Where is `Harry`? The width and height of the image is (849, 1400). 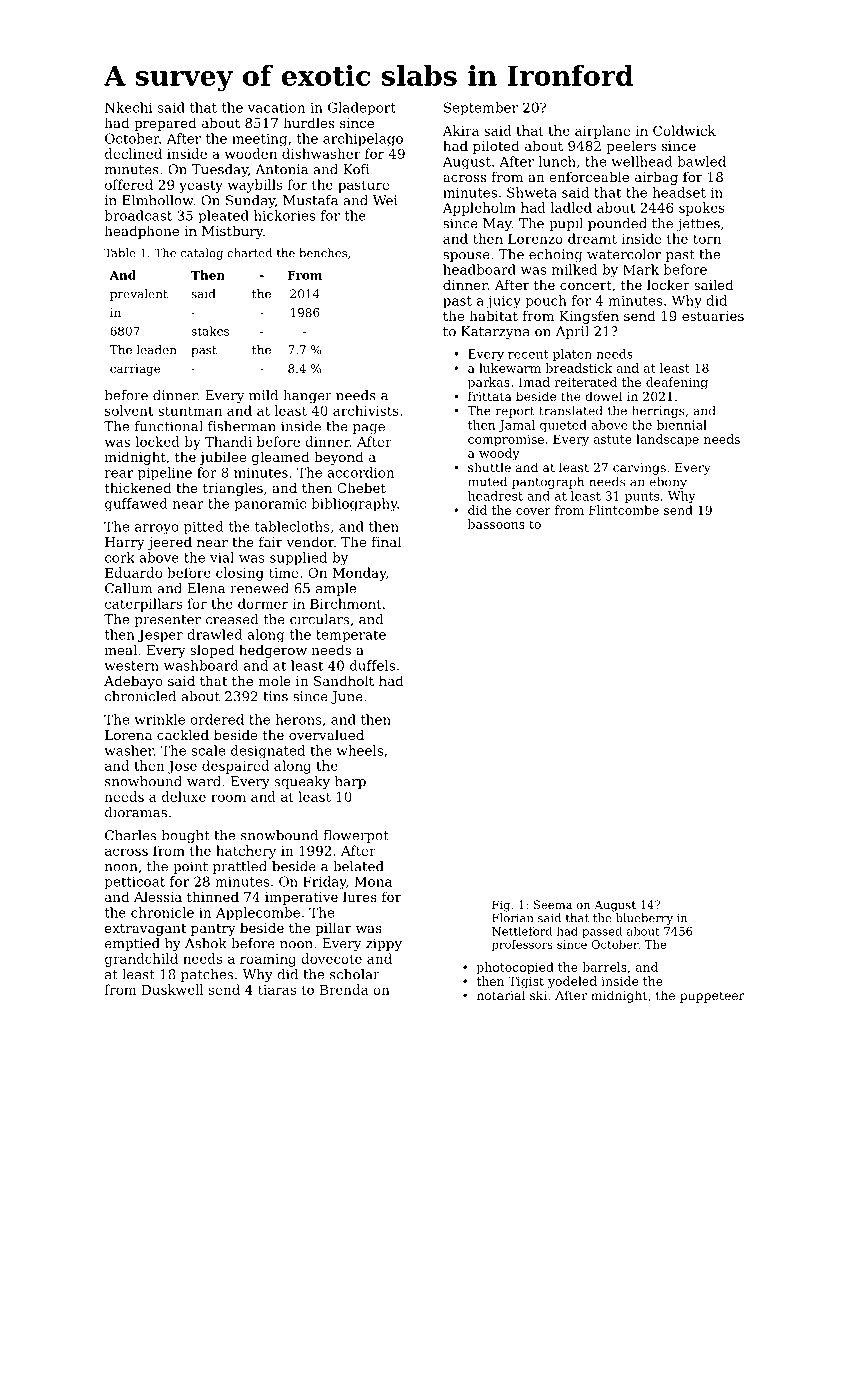 Harry is located at coordinates (125, 543).
